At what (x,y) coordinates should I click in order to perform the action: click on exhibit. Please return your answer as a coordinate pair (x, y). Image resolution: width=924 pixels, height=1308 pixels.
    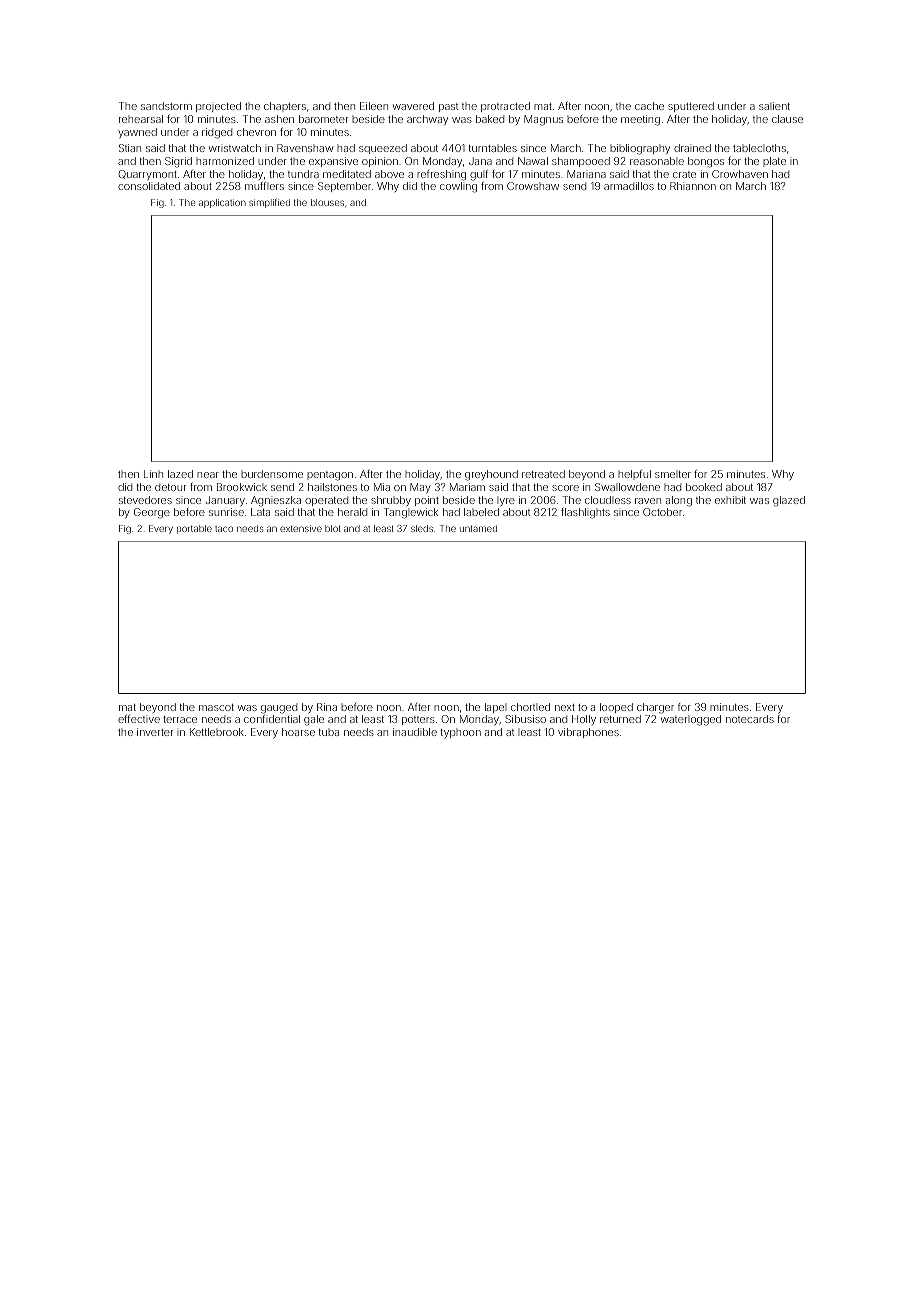
    Looking at the image, I should click on (730, 500).
